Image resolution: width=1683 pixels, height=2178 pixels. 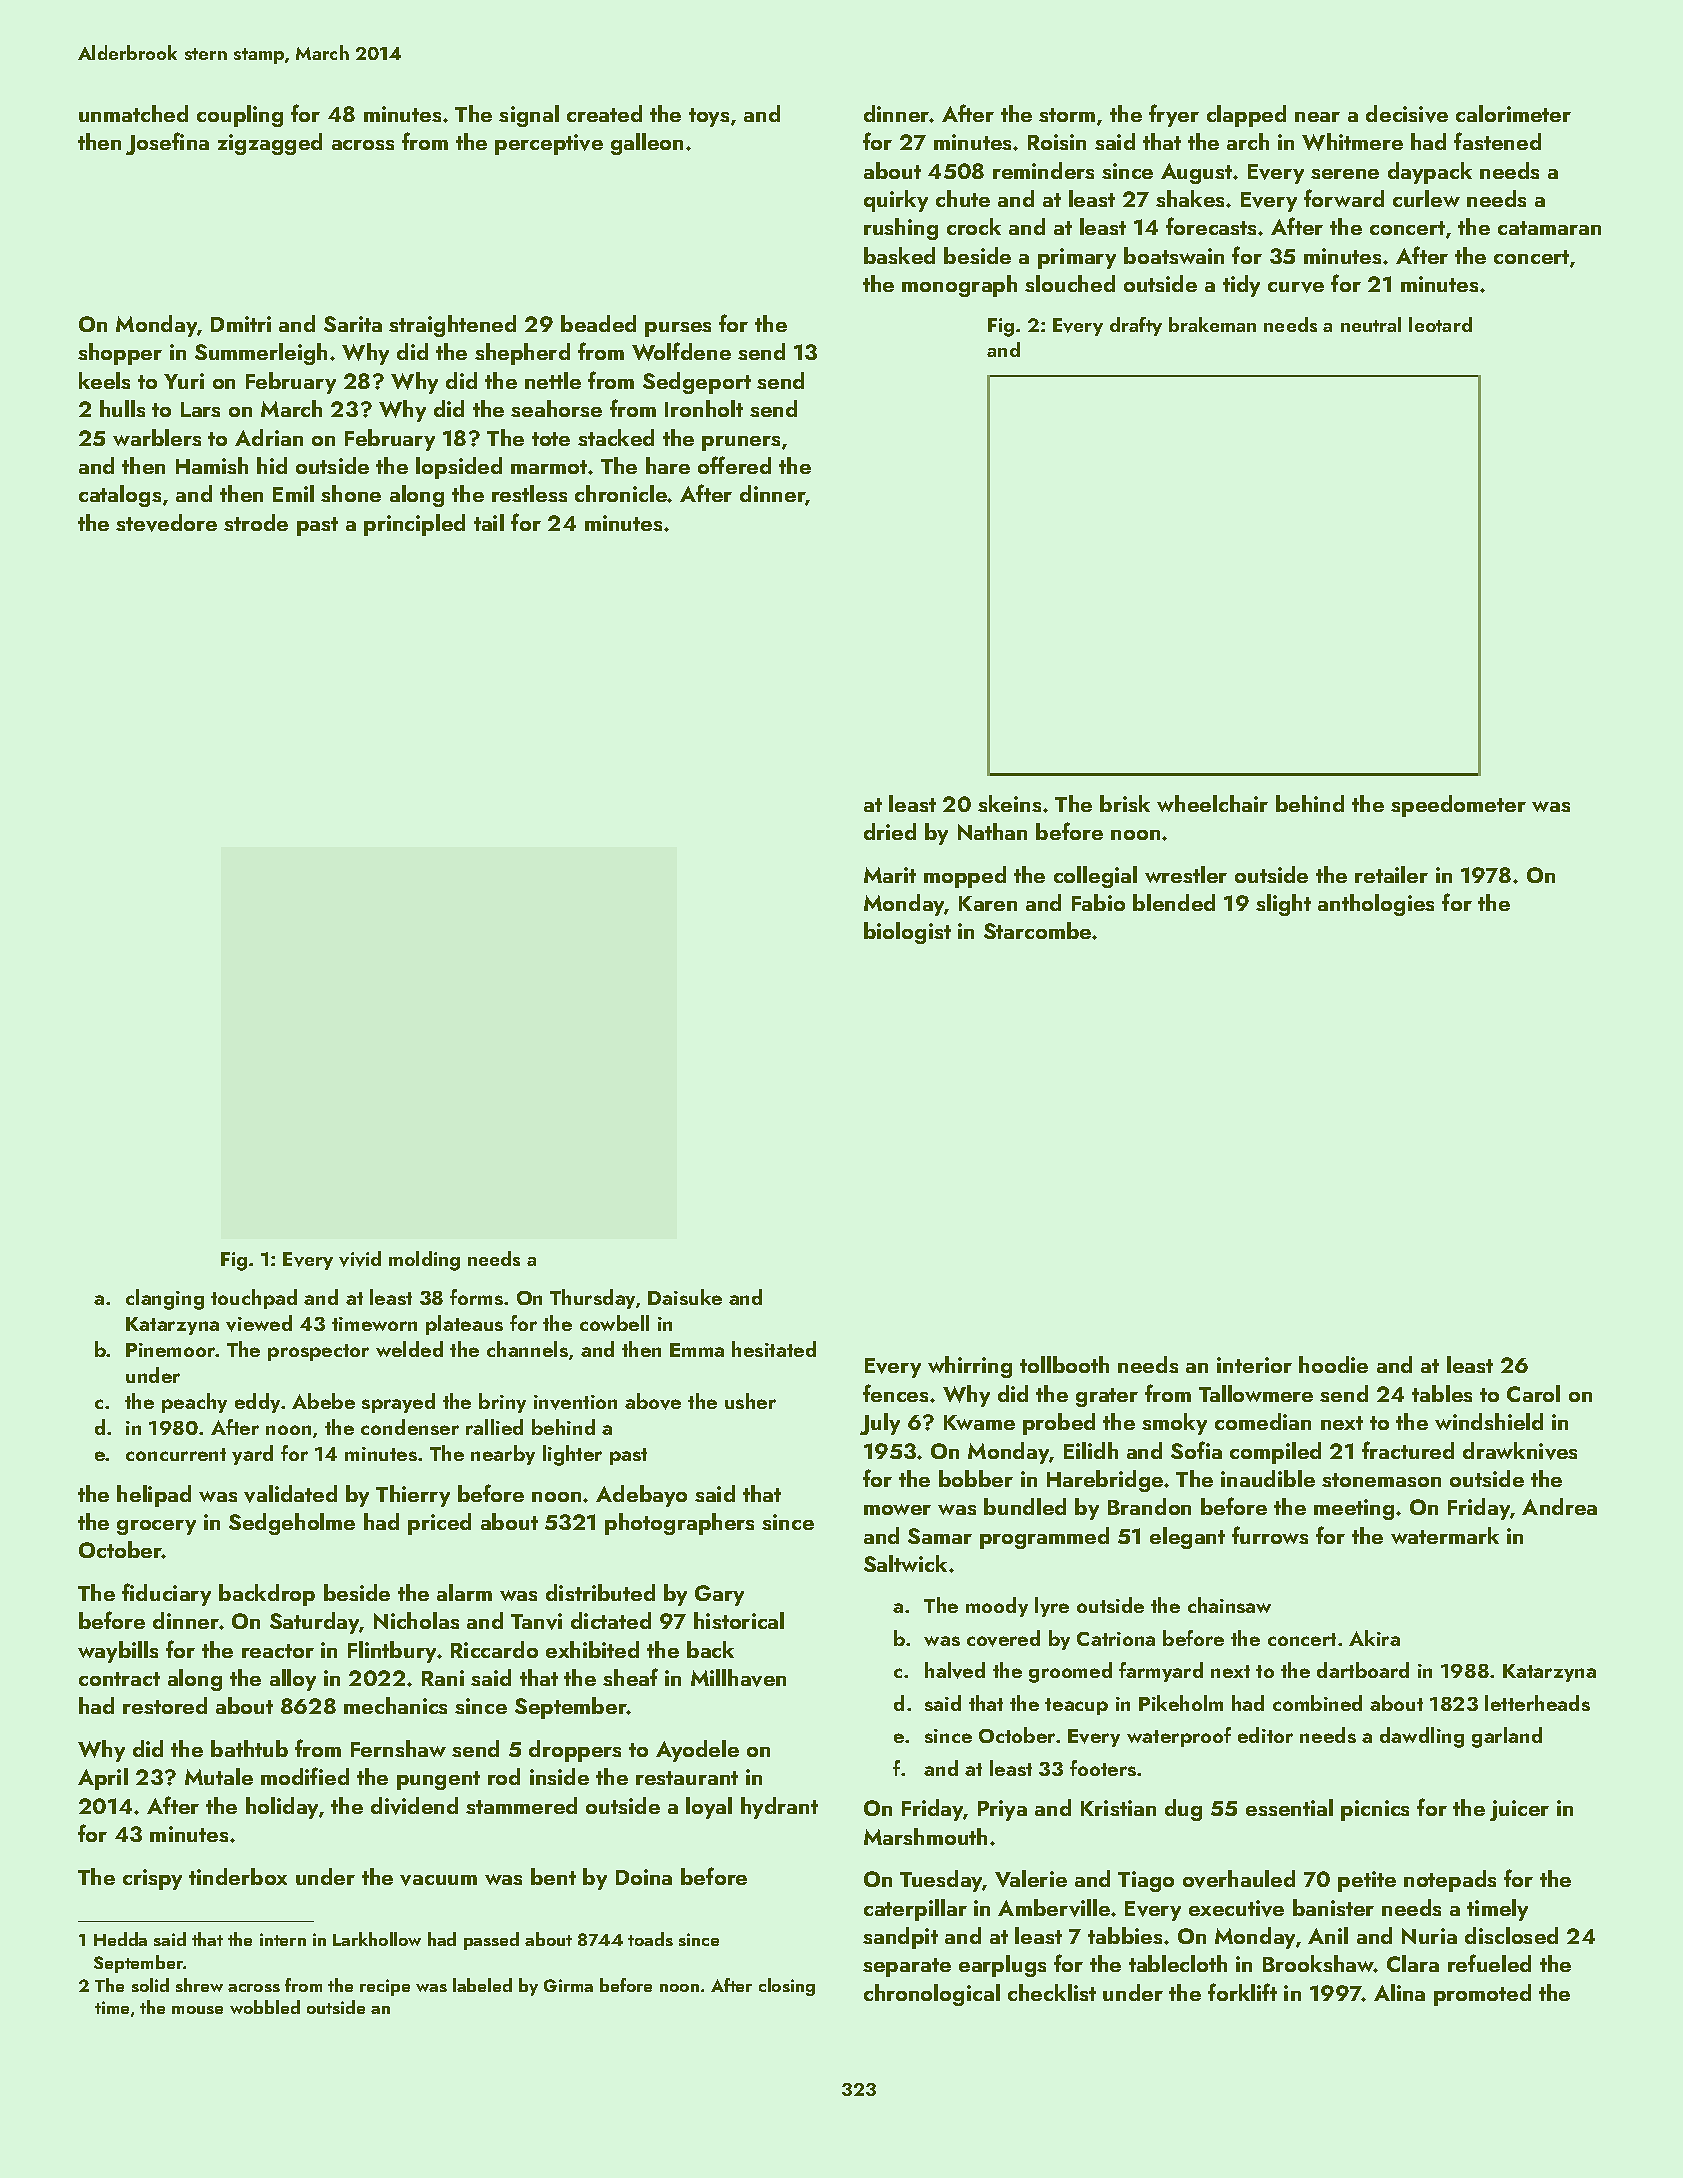 What do you see at coordinates (119, 1679) in the page?
I see `contract` at bounding box center [119, 1679].
